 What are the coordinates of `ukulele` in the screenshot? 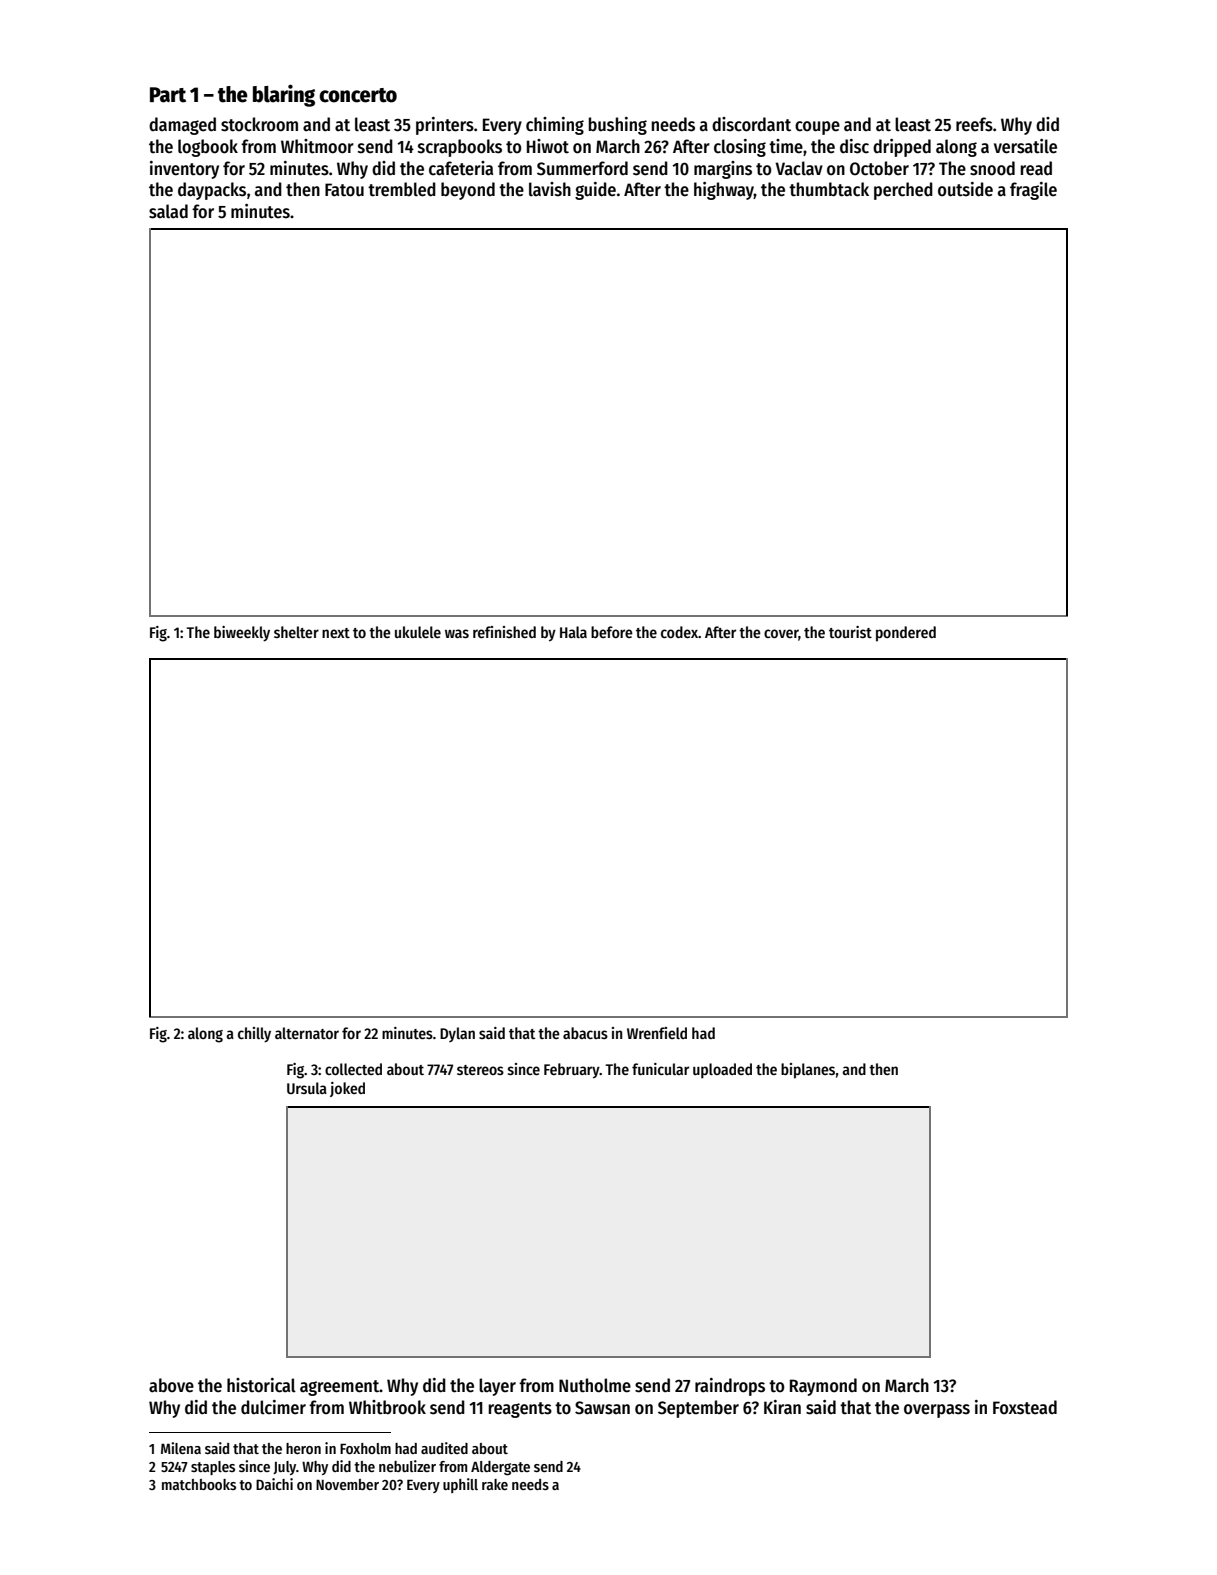 It's located at (418, 632).
